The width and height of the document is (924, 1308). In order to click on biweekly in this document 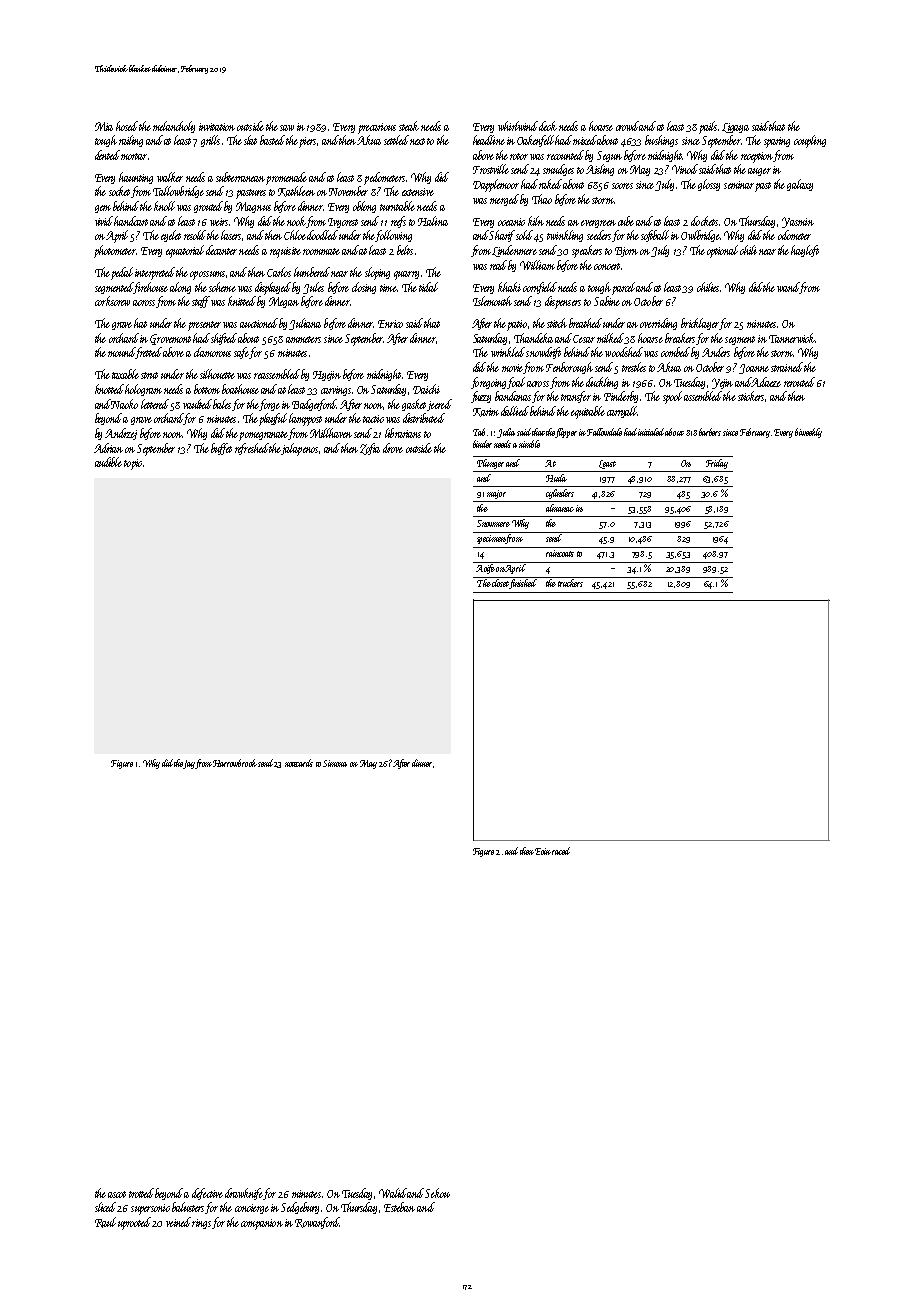, I will do `click(808, 433)`.
